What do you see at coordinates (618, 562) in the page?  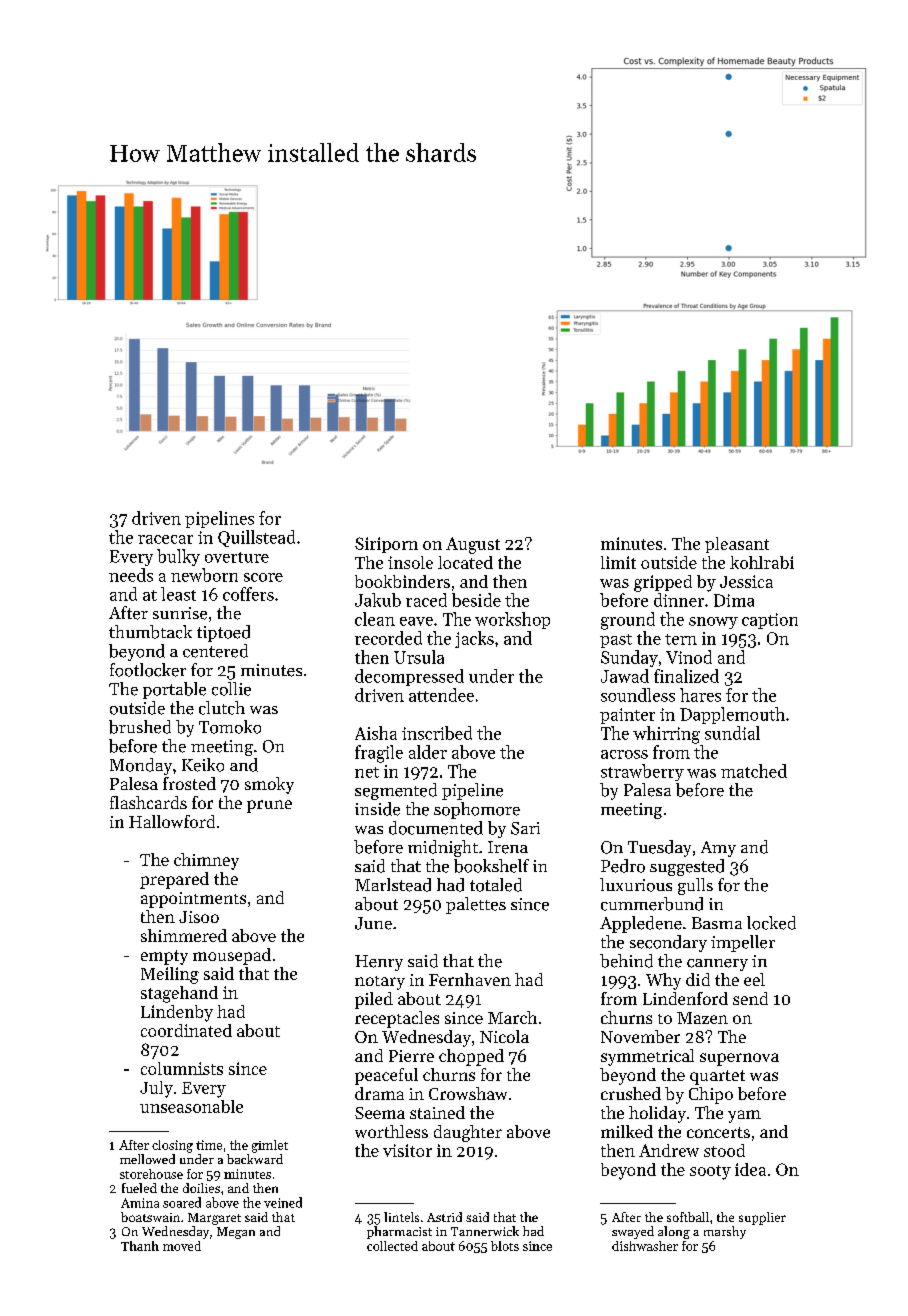 I see `limit` at bounding box center [618, 562].
